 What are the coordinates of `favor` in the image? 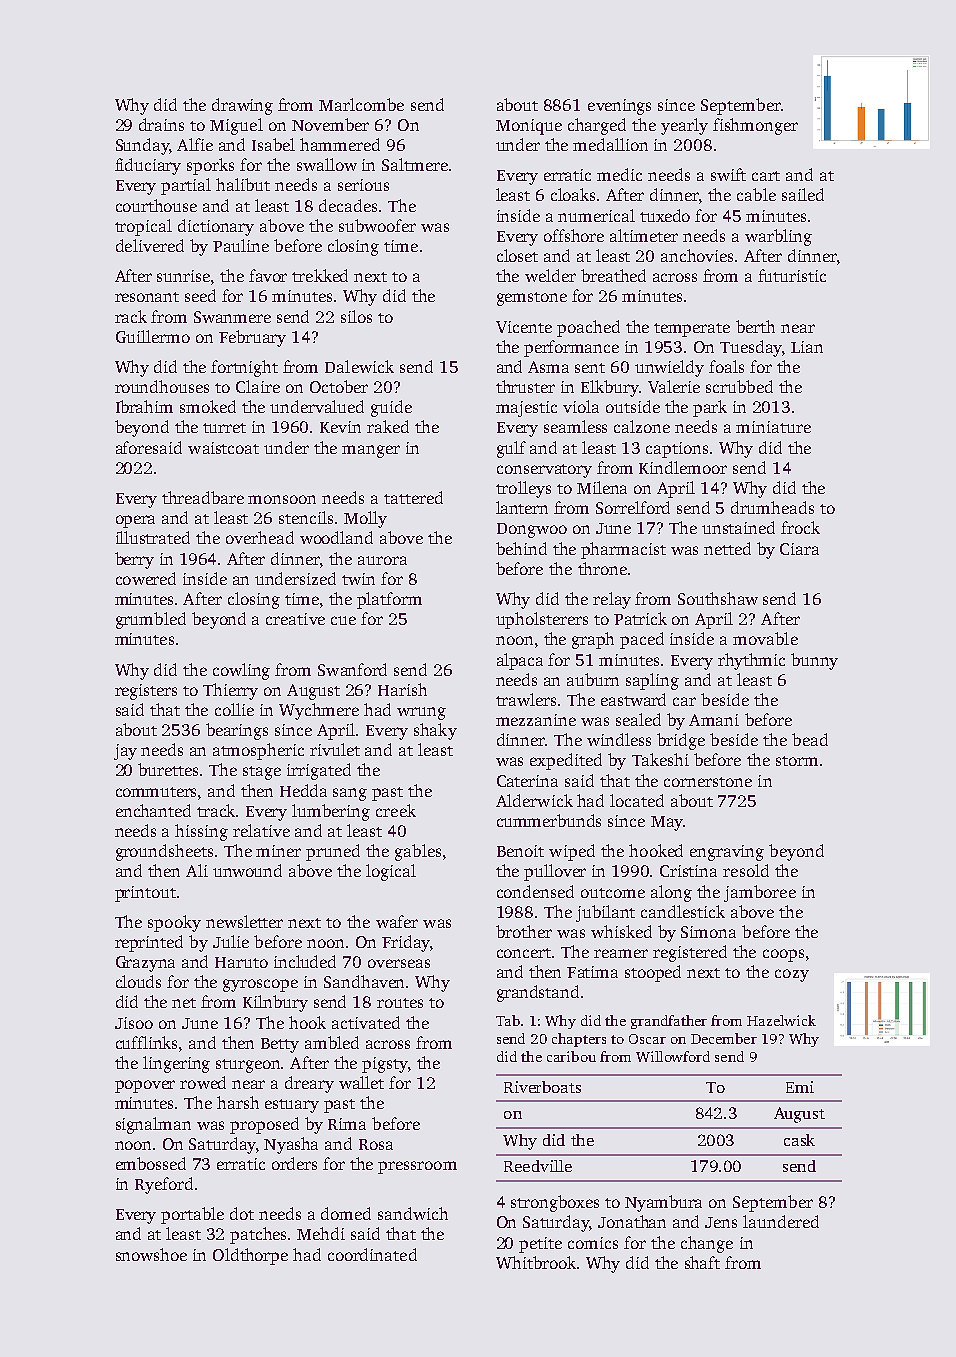 It's located at (268, 275).
